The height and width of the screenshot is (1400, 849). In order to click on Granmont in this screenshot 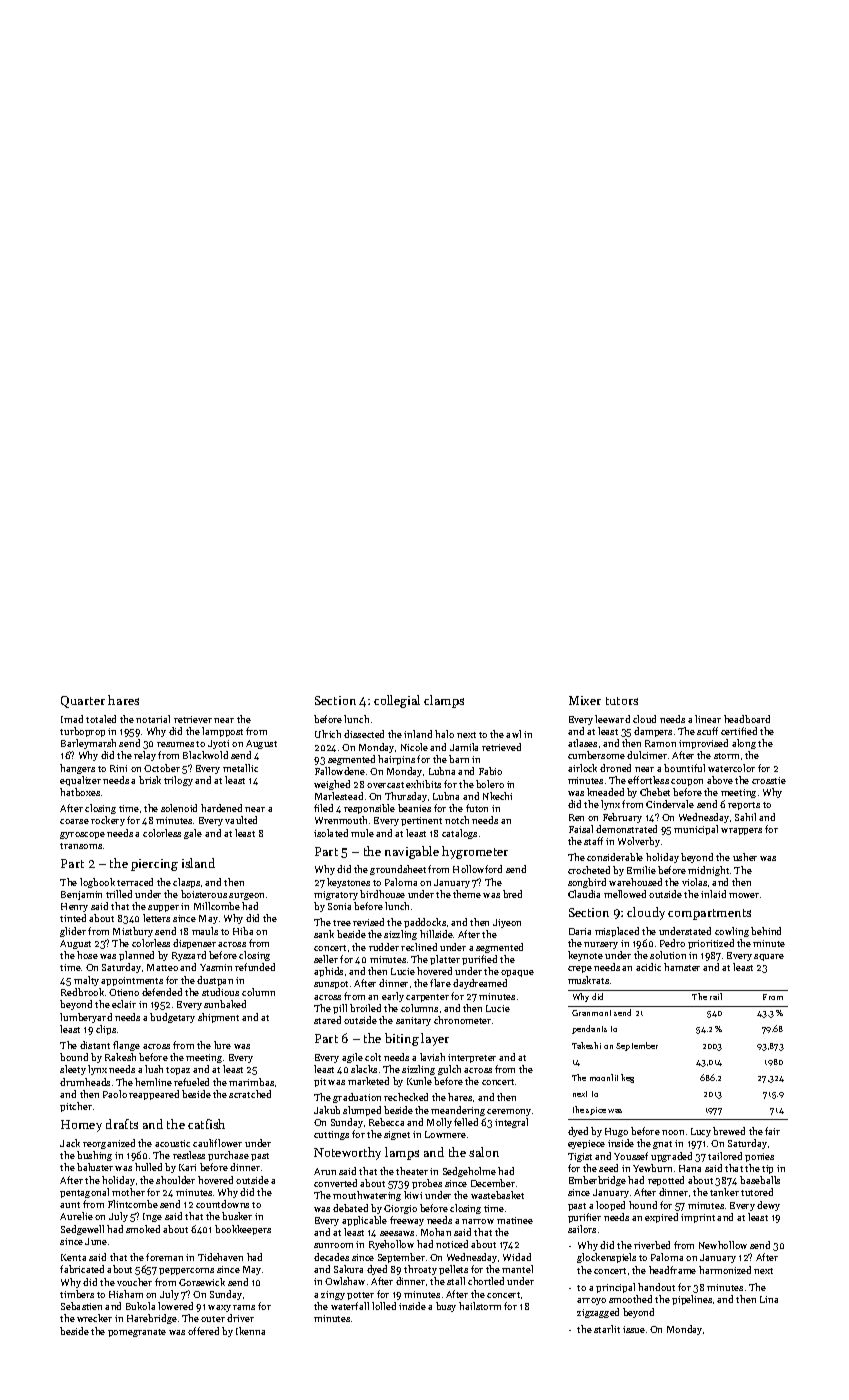, I will do `click(591, 1013)`.
